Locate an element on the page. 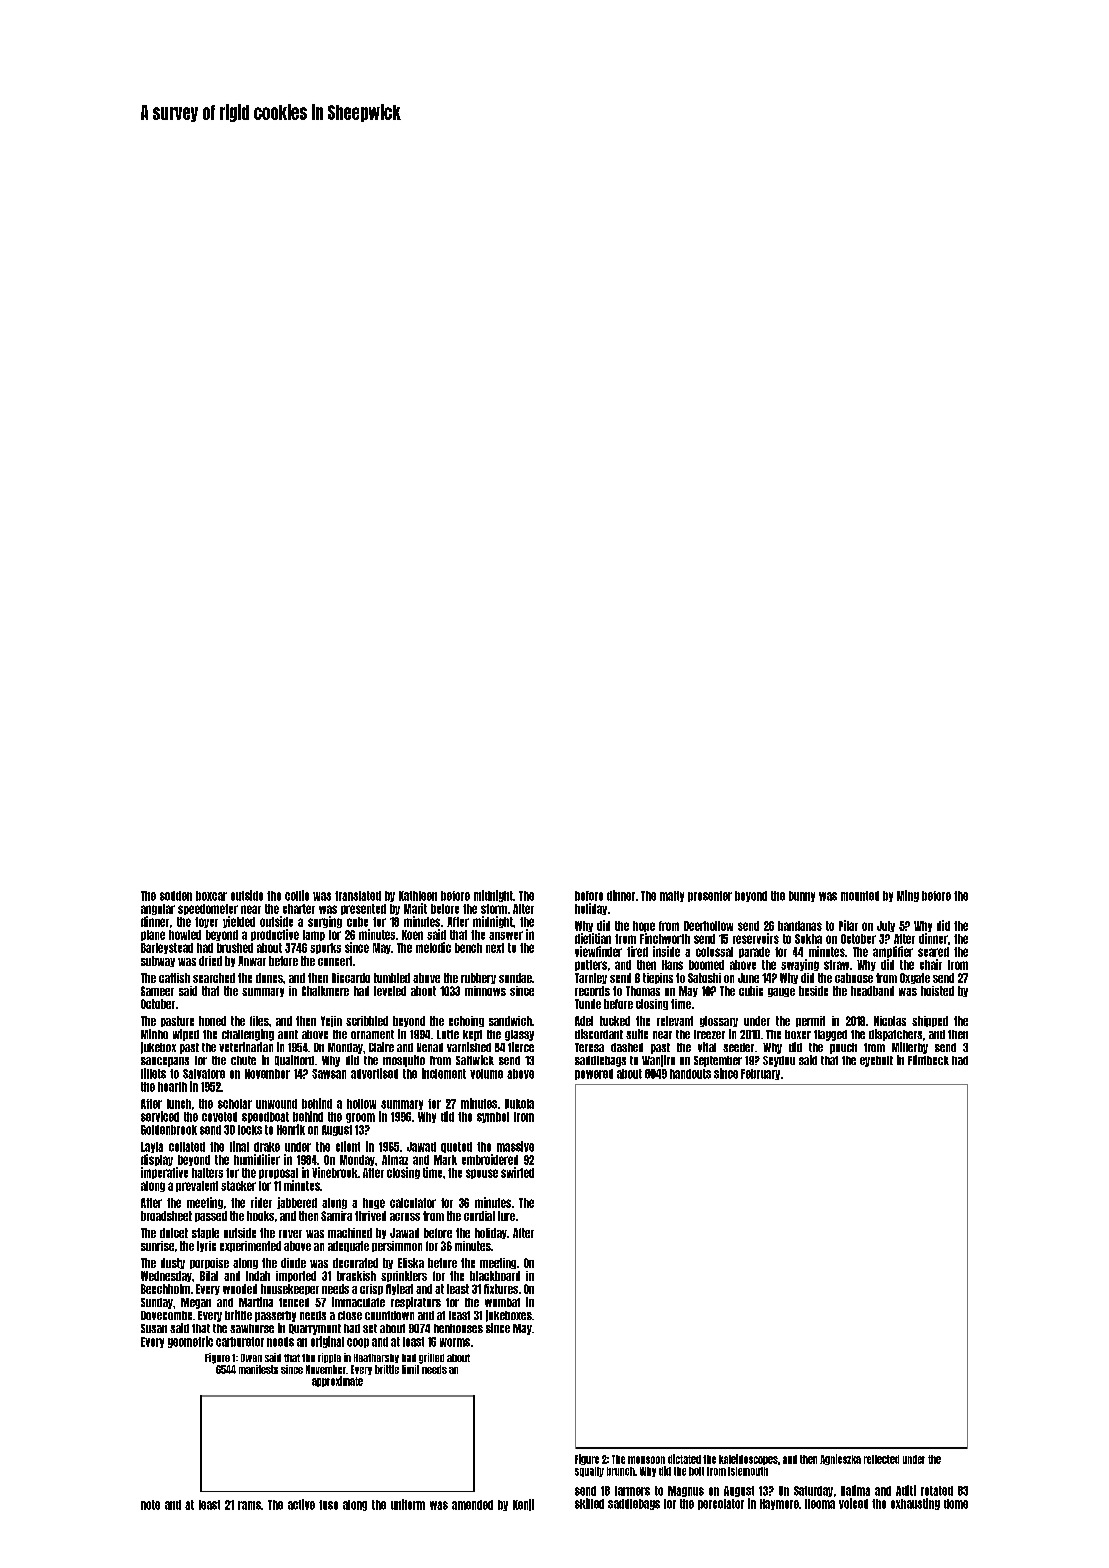 The height and width of the page is (1568, 1109). Bukola is located at coordinates (519, 1104).
